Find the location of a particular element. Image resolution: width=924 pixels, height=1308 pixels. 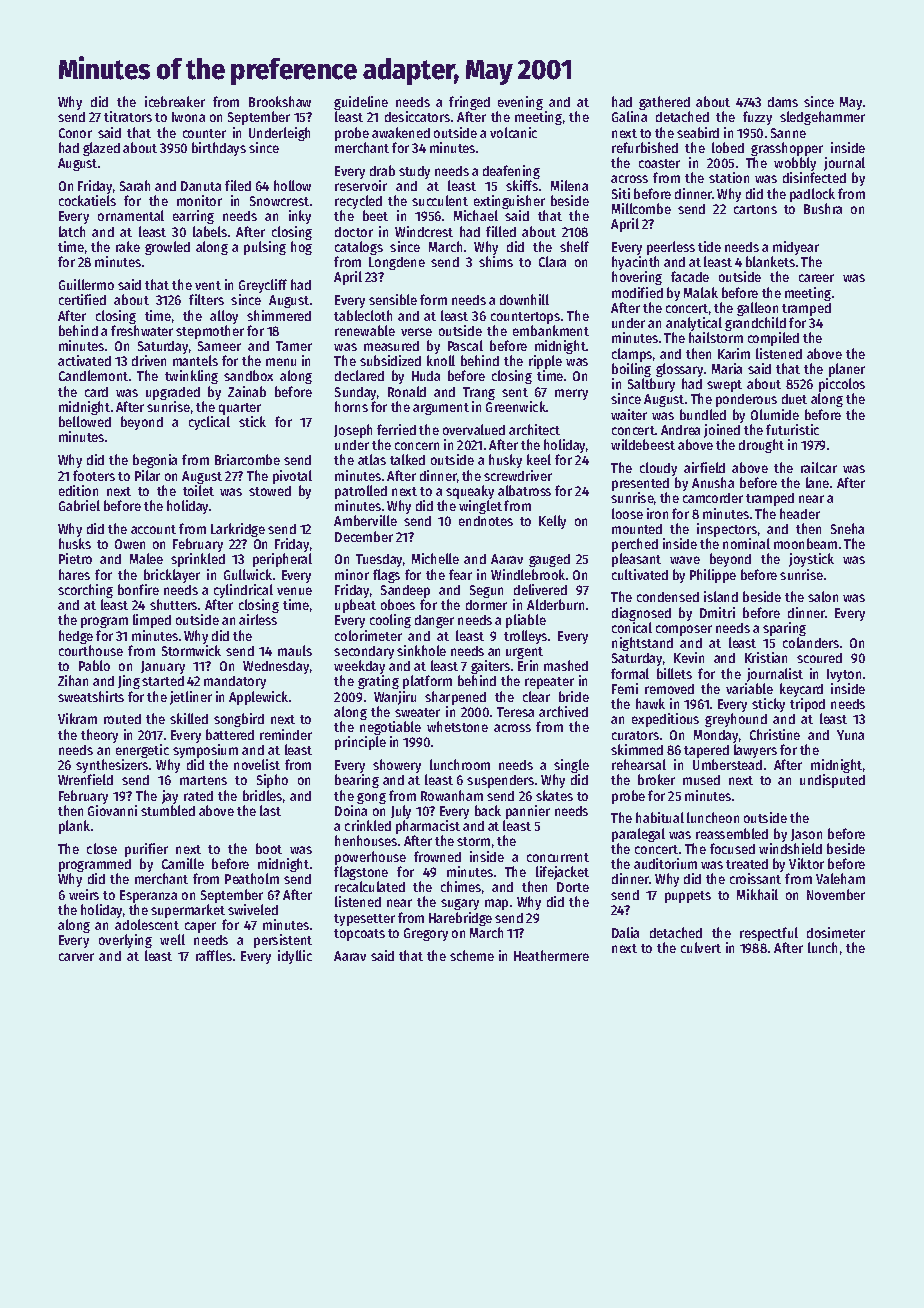

sweatshirts is located at coordinates (91, 696).
